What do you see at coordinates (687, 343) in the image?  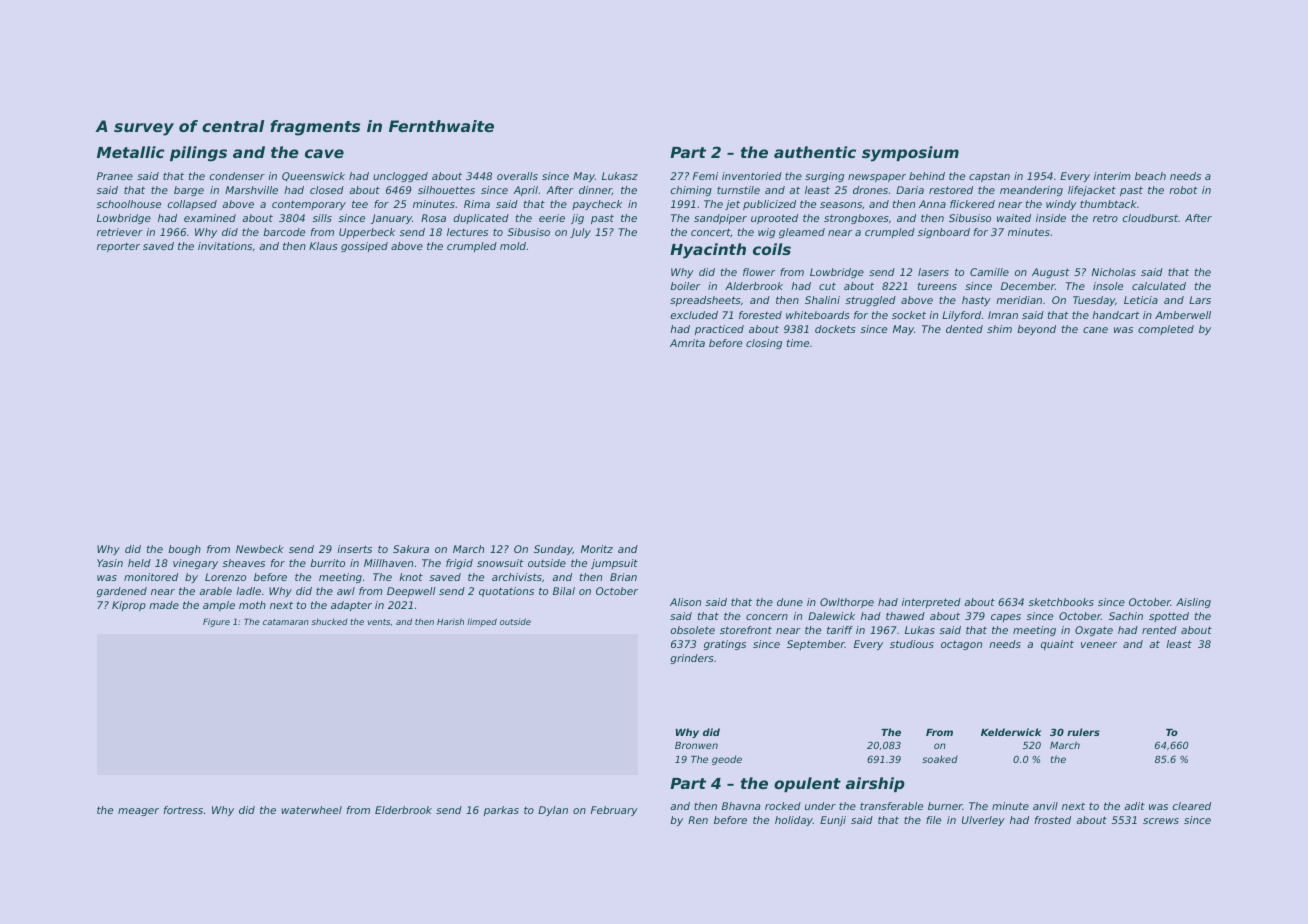 I see `Amrita` at bounding box center [687, 343].
